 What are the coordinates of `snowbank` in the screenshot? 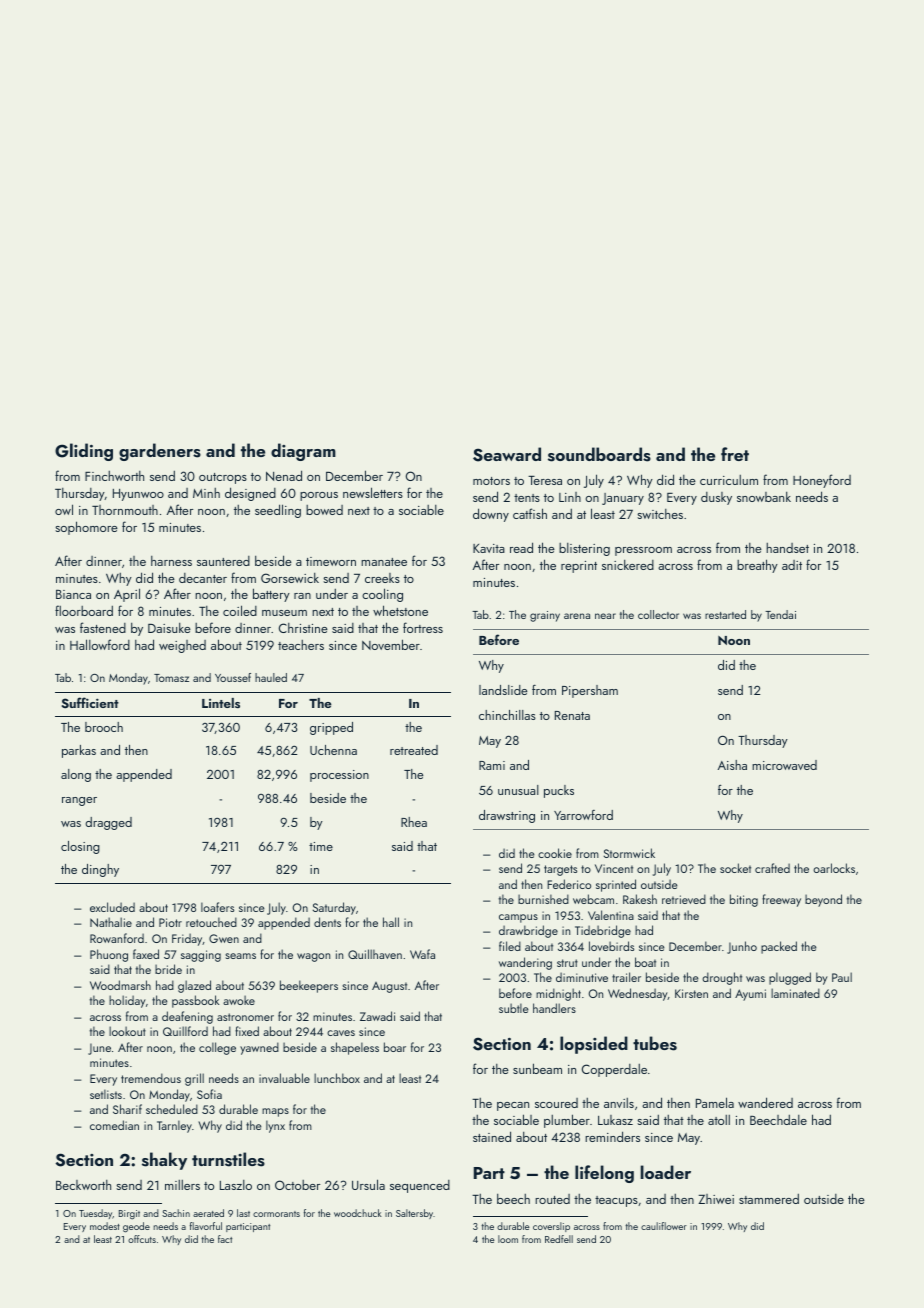 It's located at (764, 497).
